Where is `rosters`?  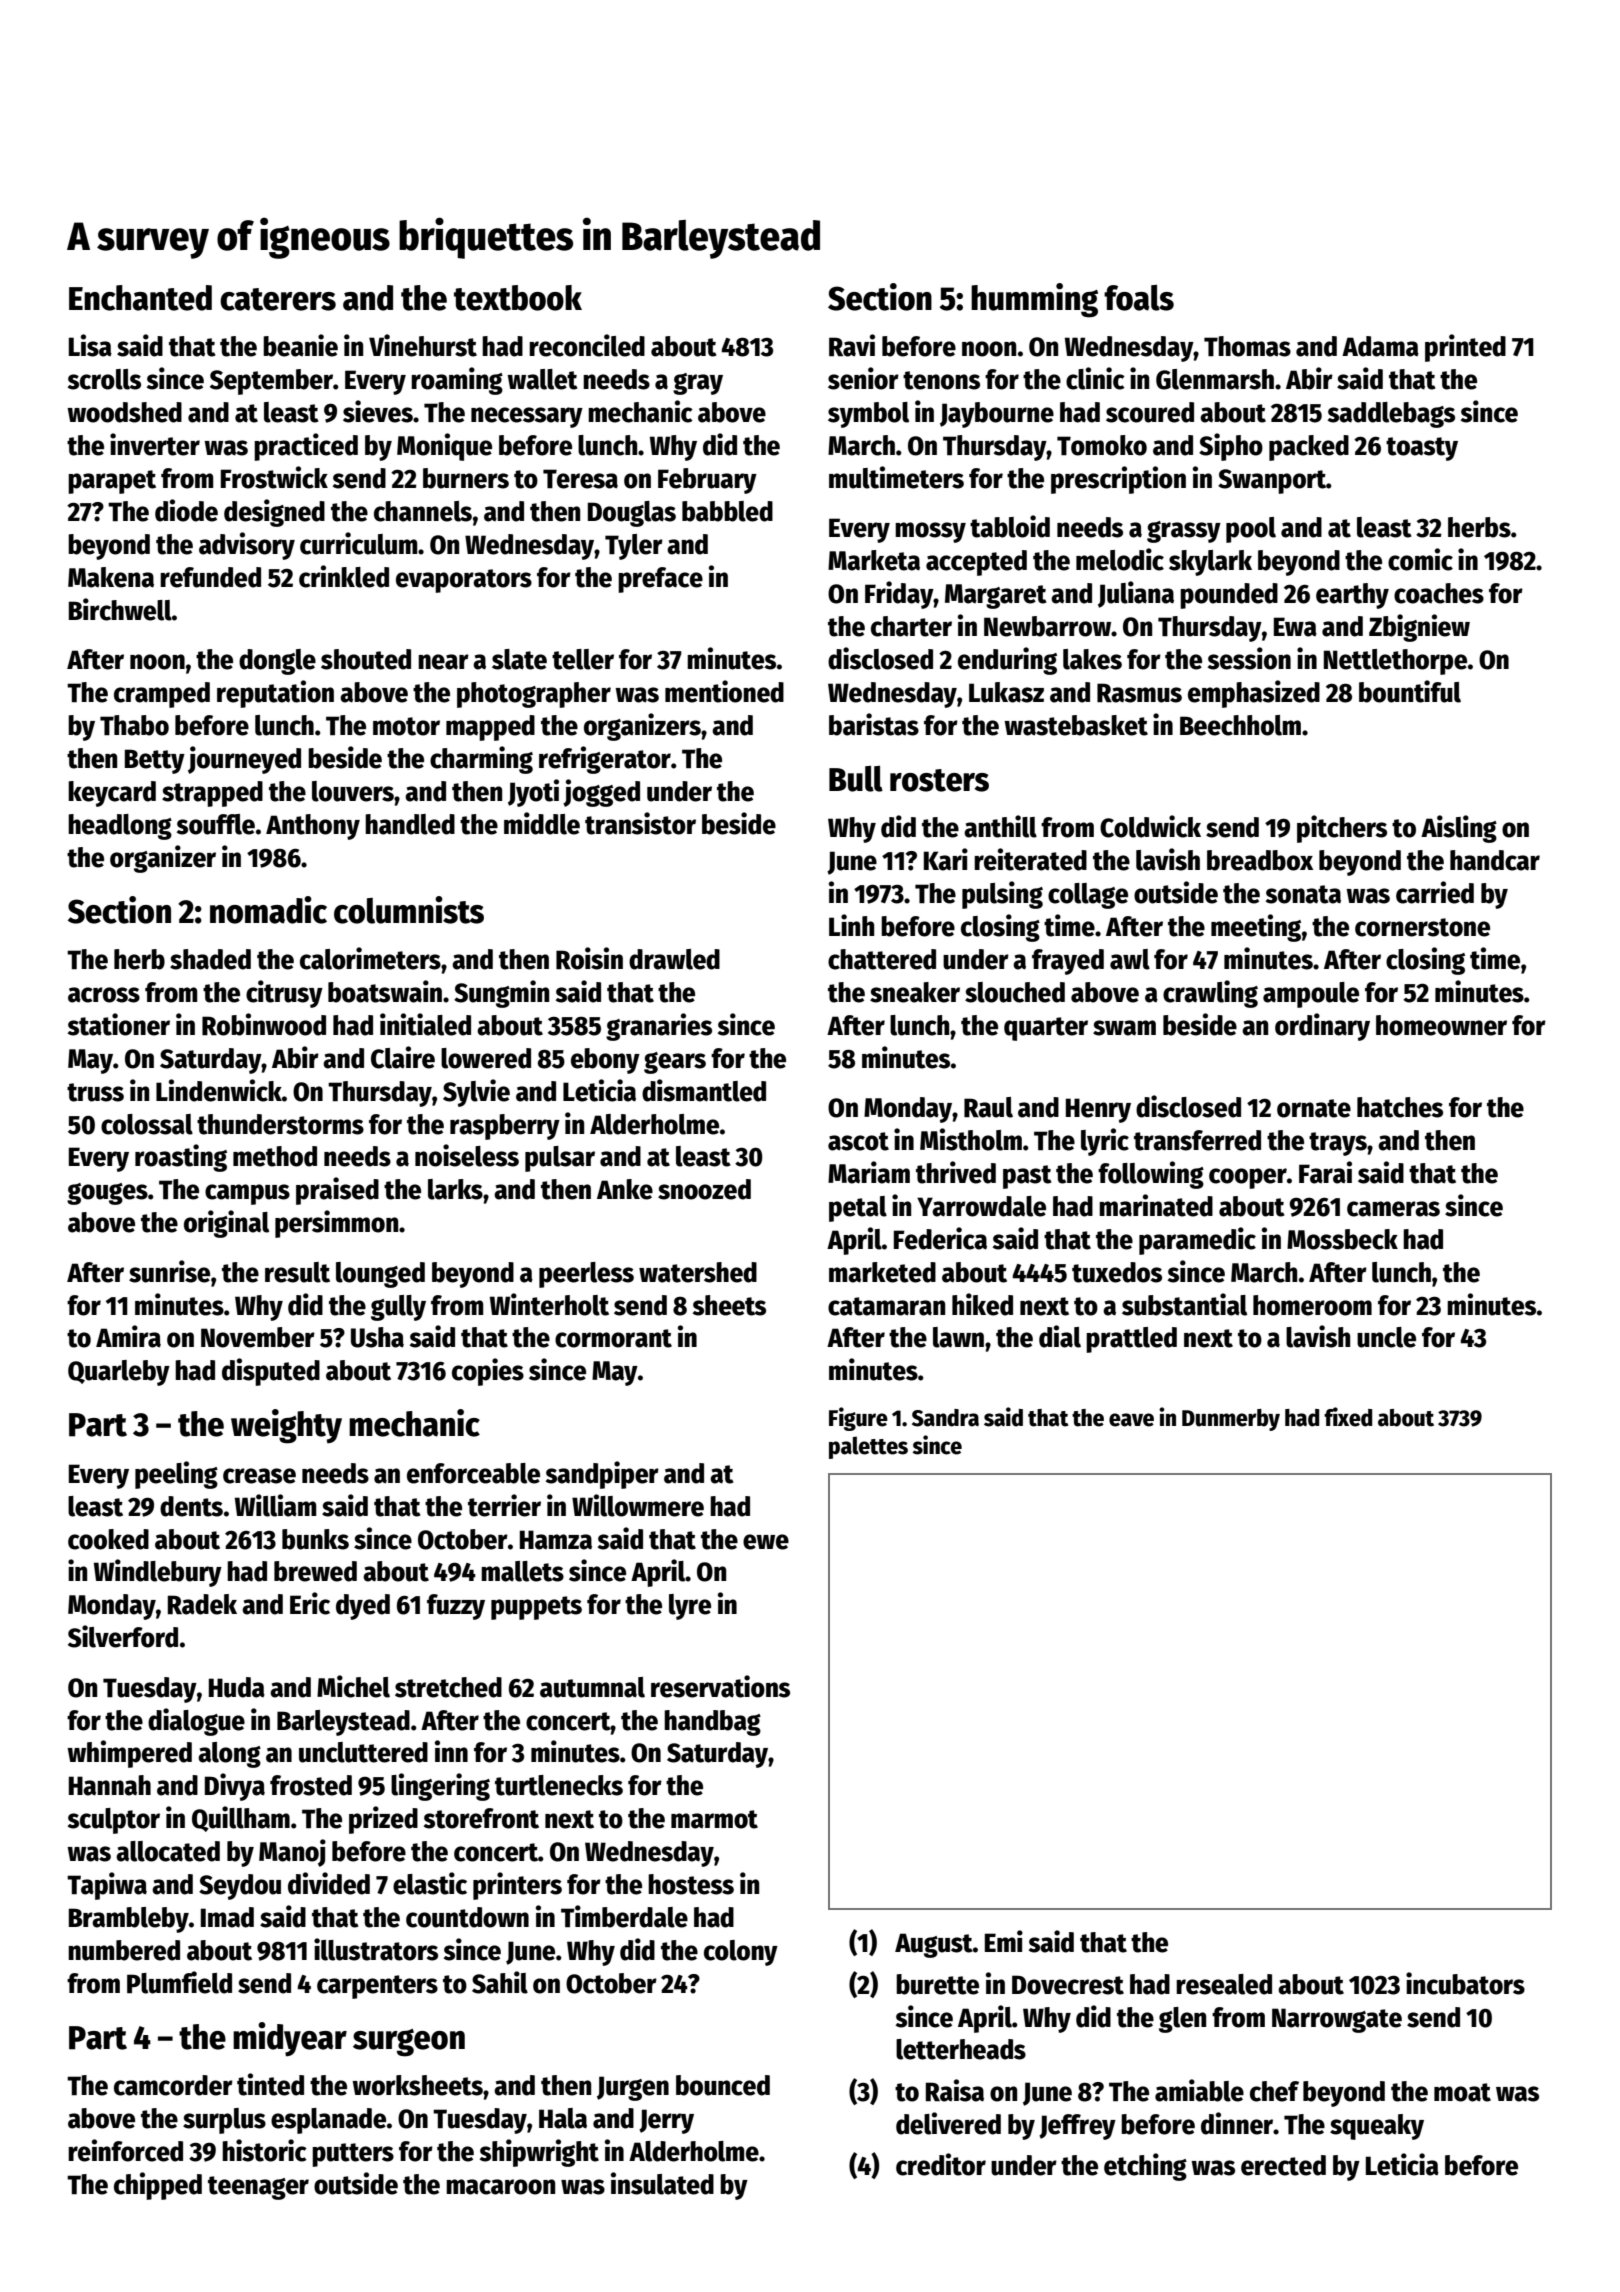 rosters is located at coordinates (939, 780).
